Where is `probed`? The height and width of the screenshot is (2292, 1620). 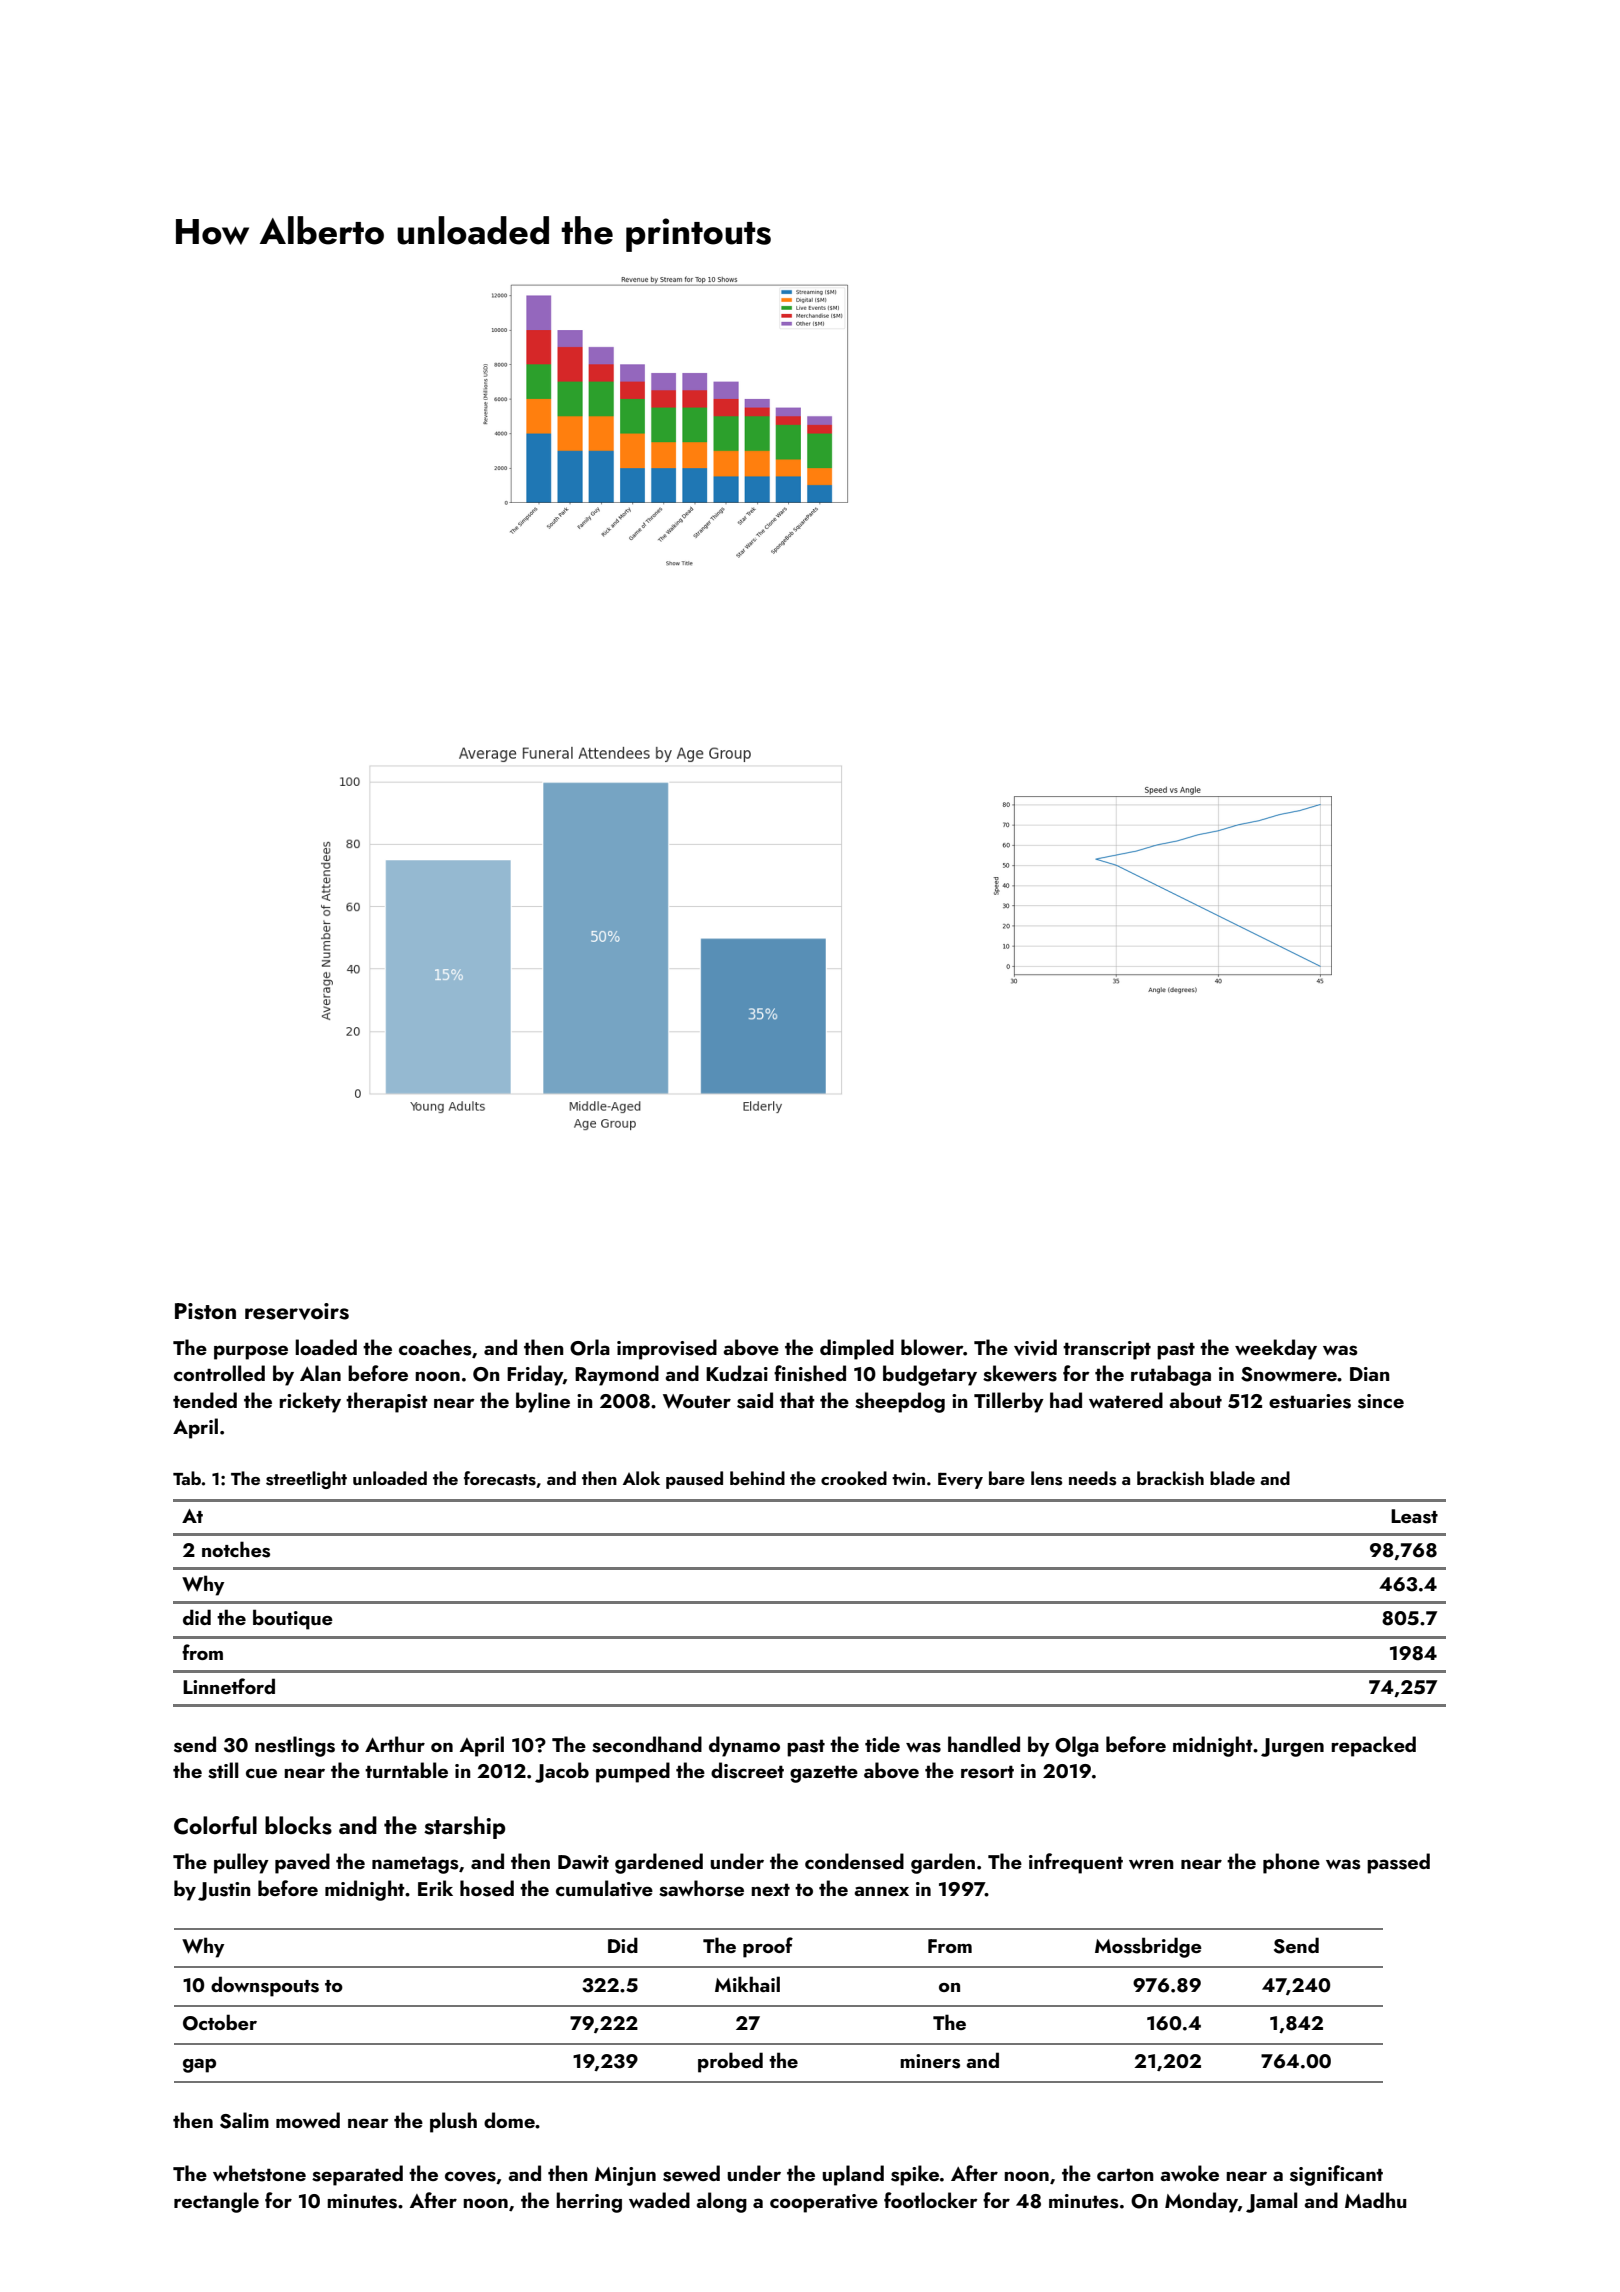
probed is located at coordinates (730, 2062).
